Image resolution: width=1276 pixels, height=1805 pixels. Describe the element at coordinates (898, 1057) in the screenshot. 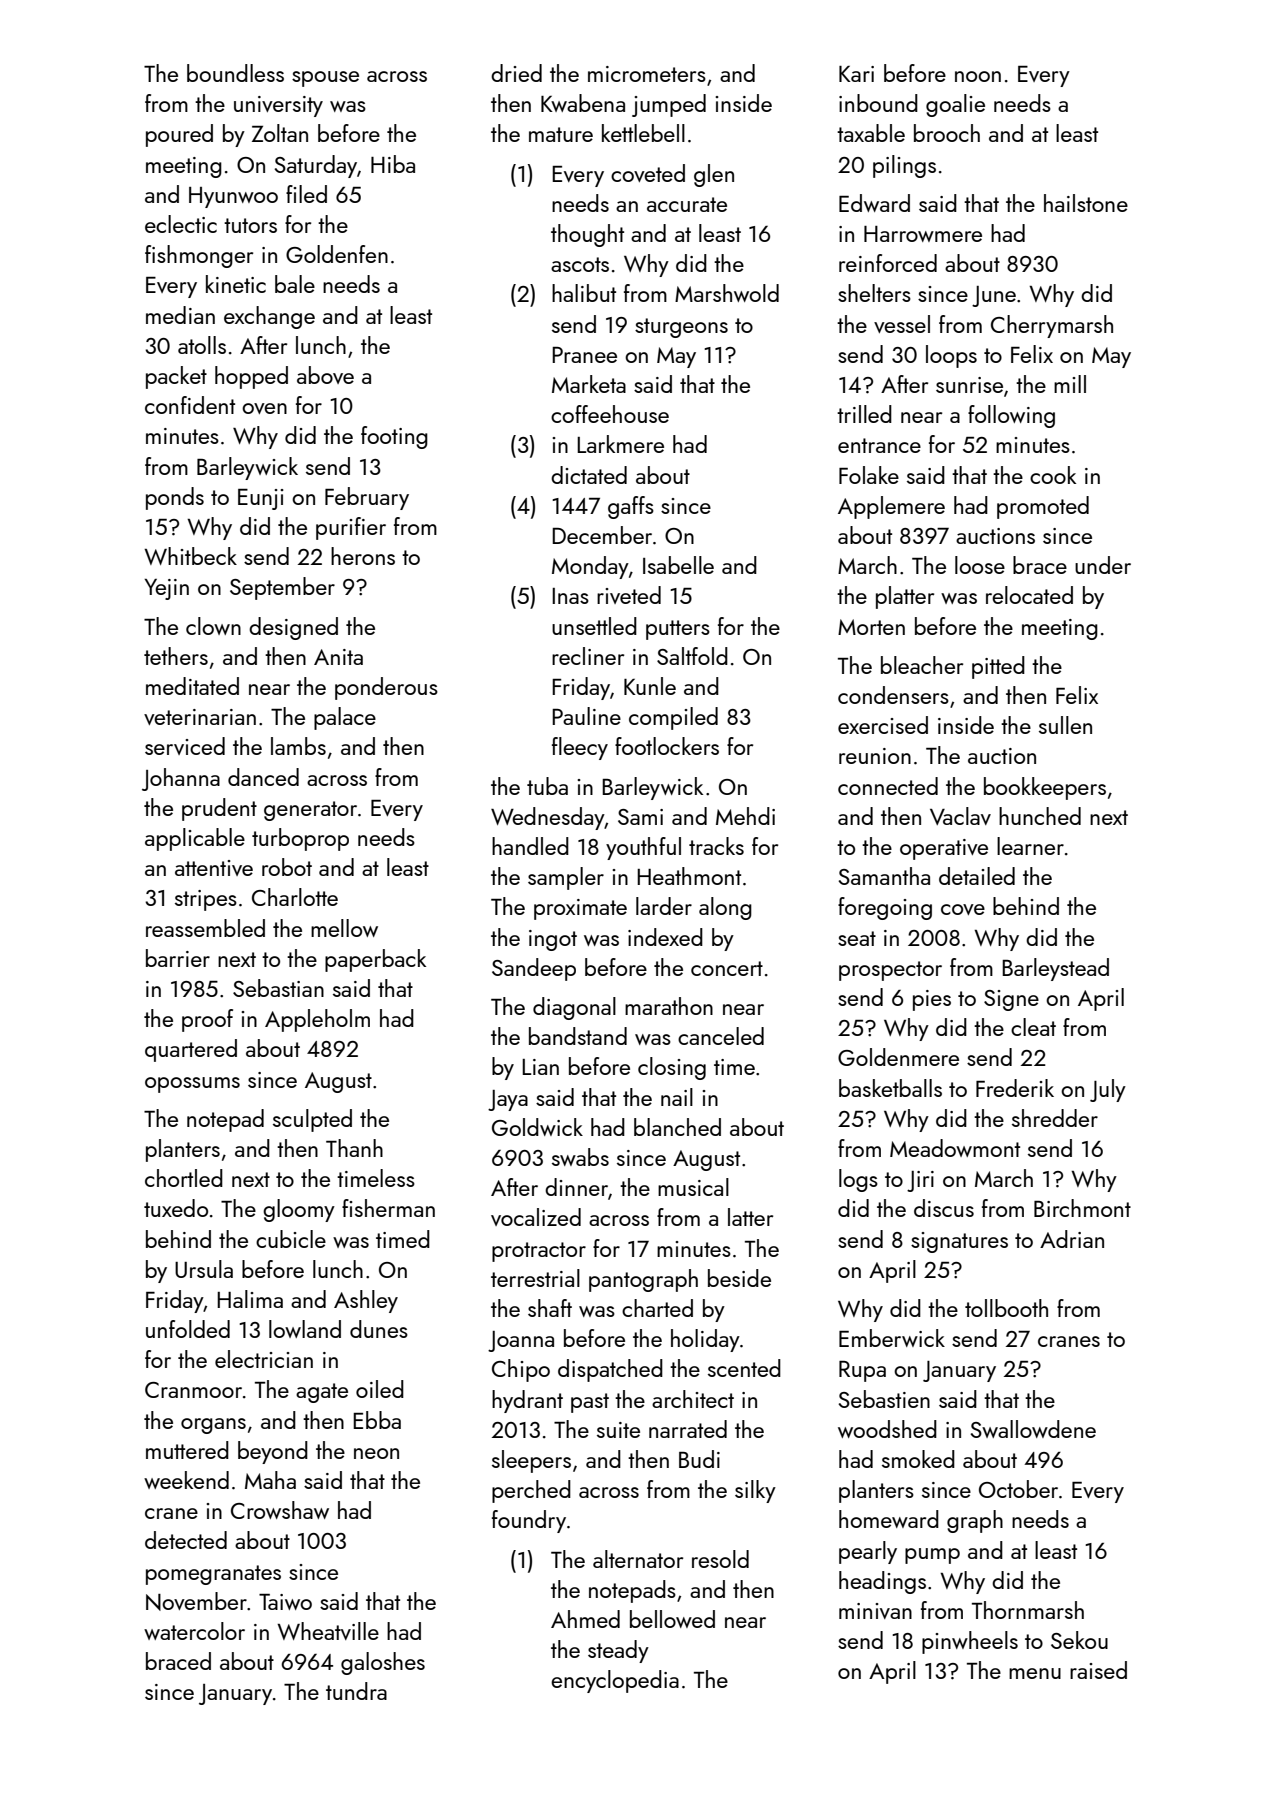

I see `Goldenmere` at that location.
